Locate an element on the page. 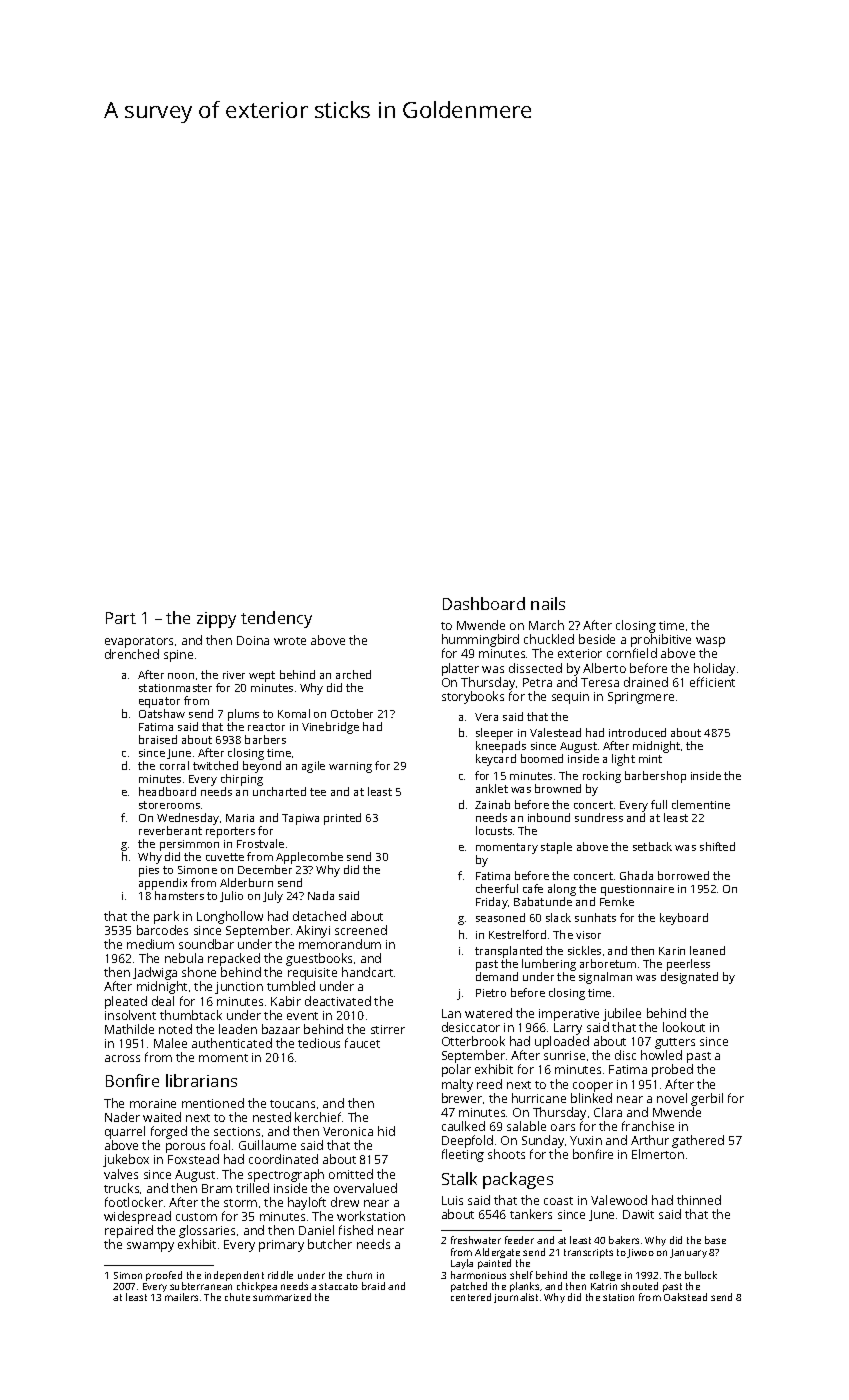  quarrel is located at coordinates (125, 1133).
